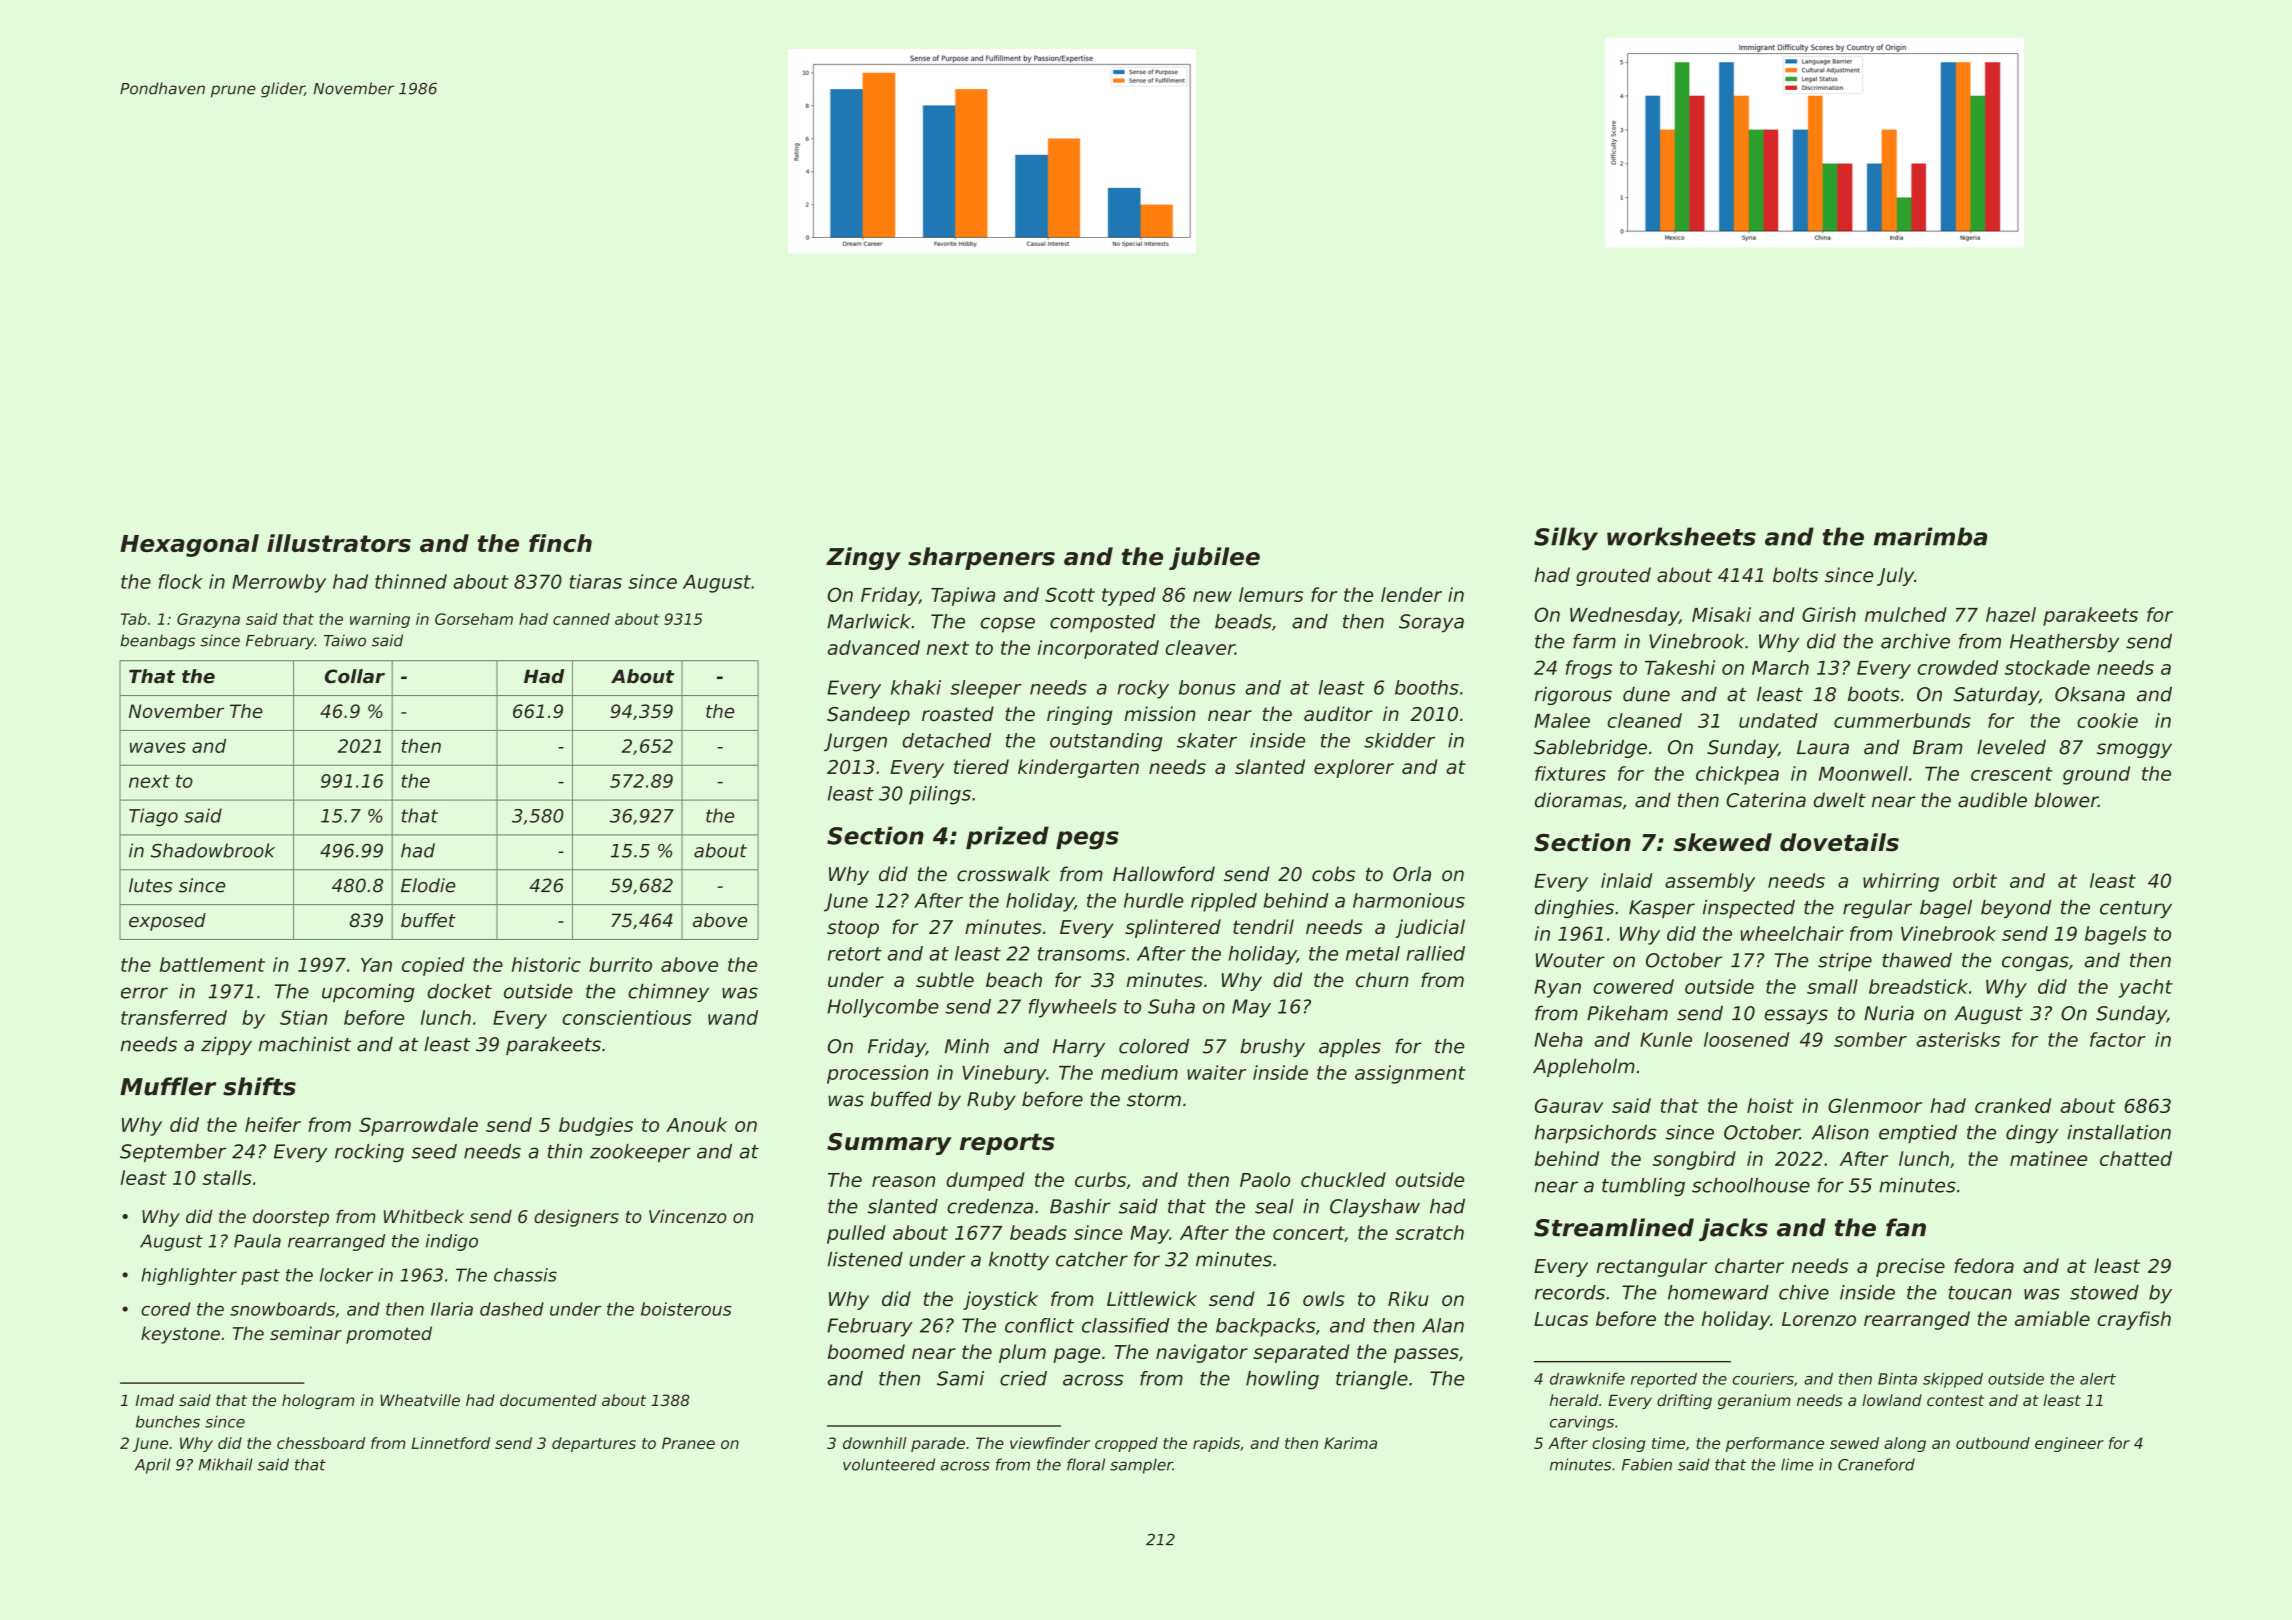 Image resolution: width=2292 pixels, height=1620 pixels. Describe the element at coordinates (2136, 1158) in the screenshot. I see `chatted` at that location.
